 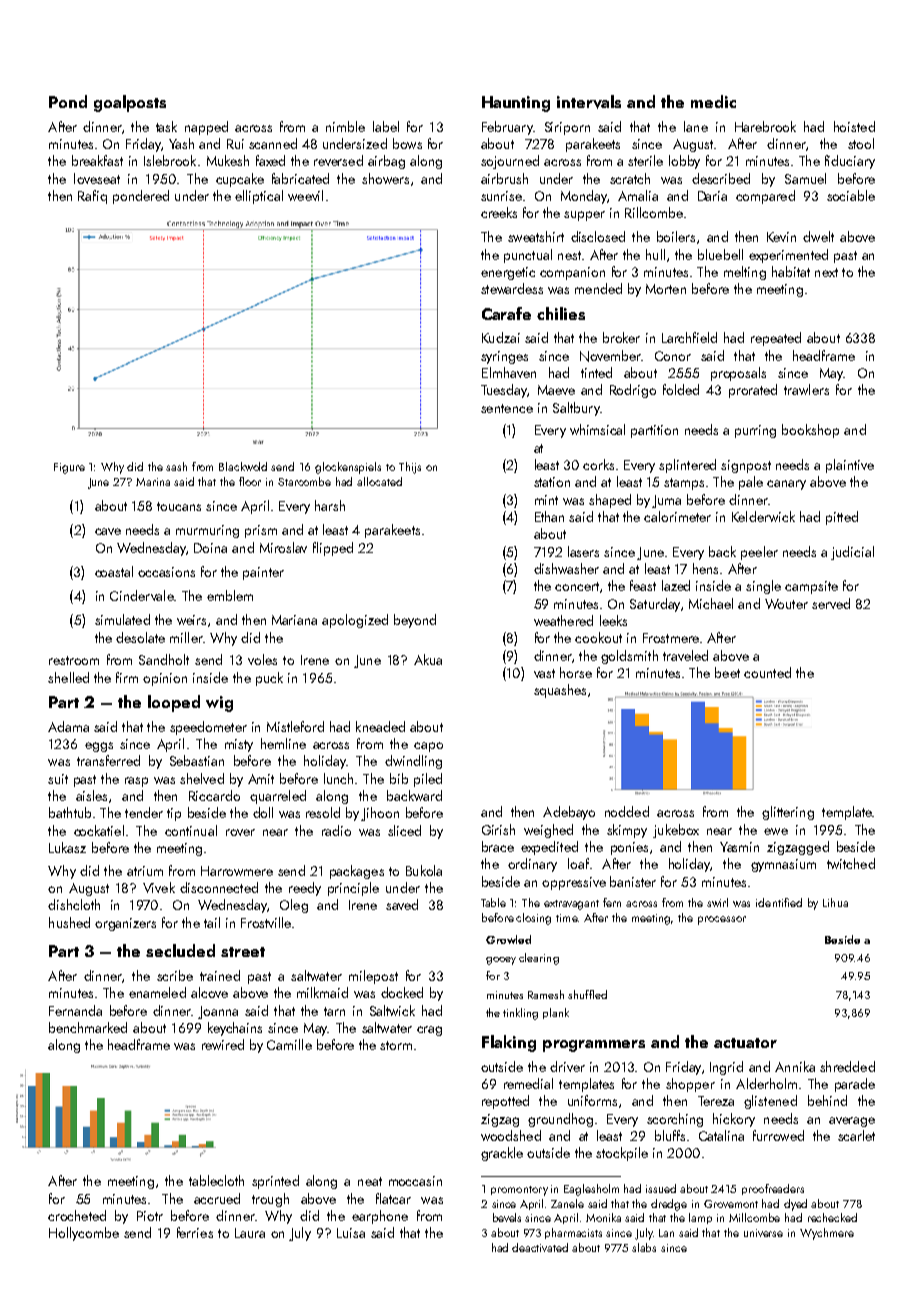 What do you see at coordinates (763, 1233) in the page?
I see `universe` at bounding box center [763, 1233].
